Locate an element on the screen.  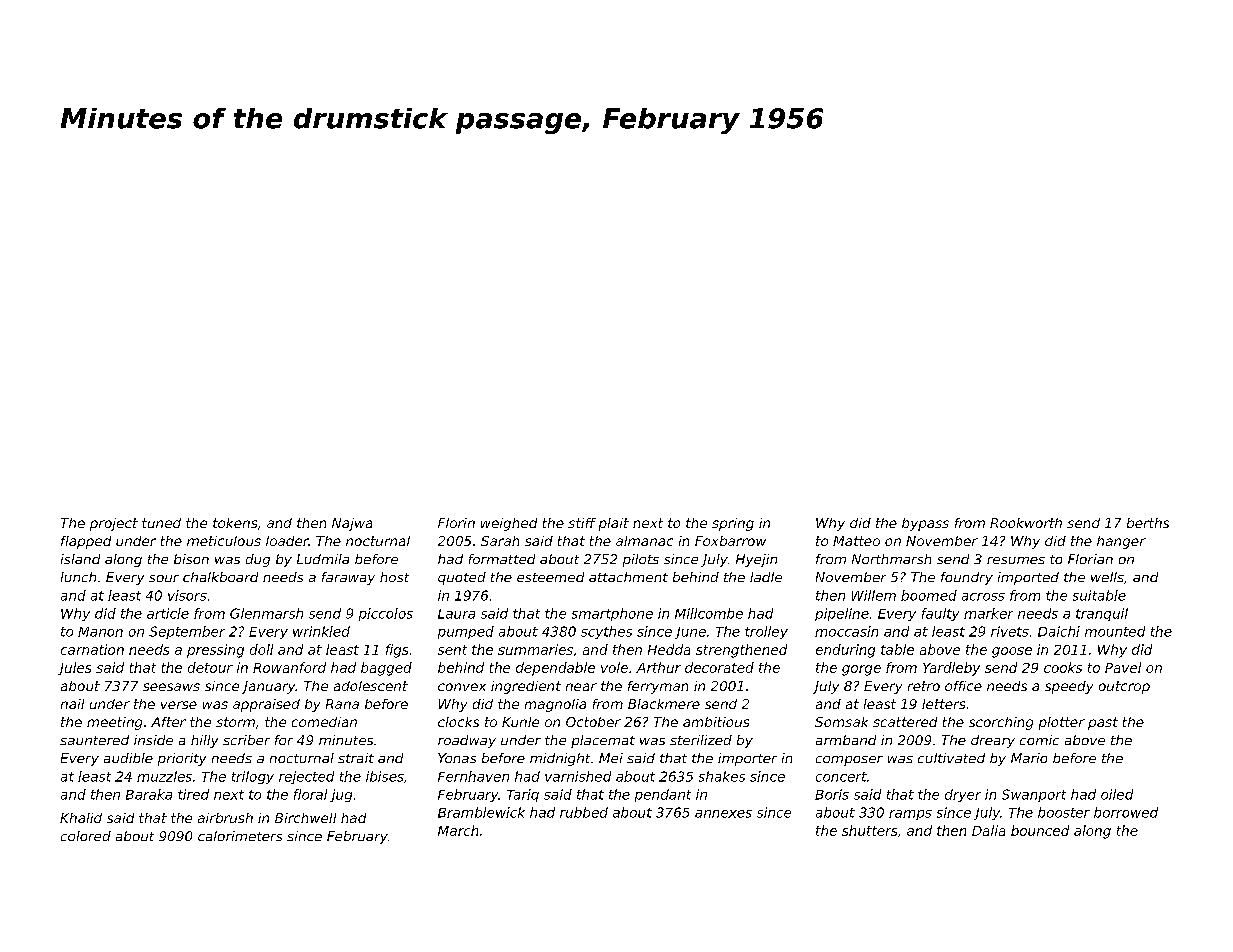
sterilized is located at coordinates (701, 740).
